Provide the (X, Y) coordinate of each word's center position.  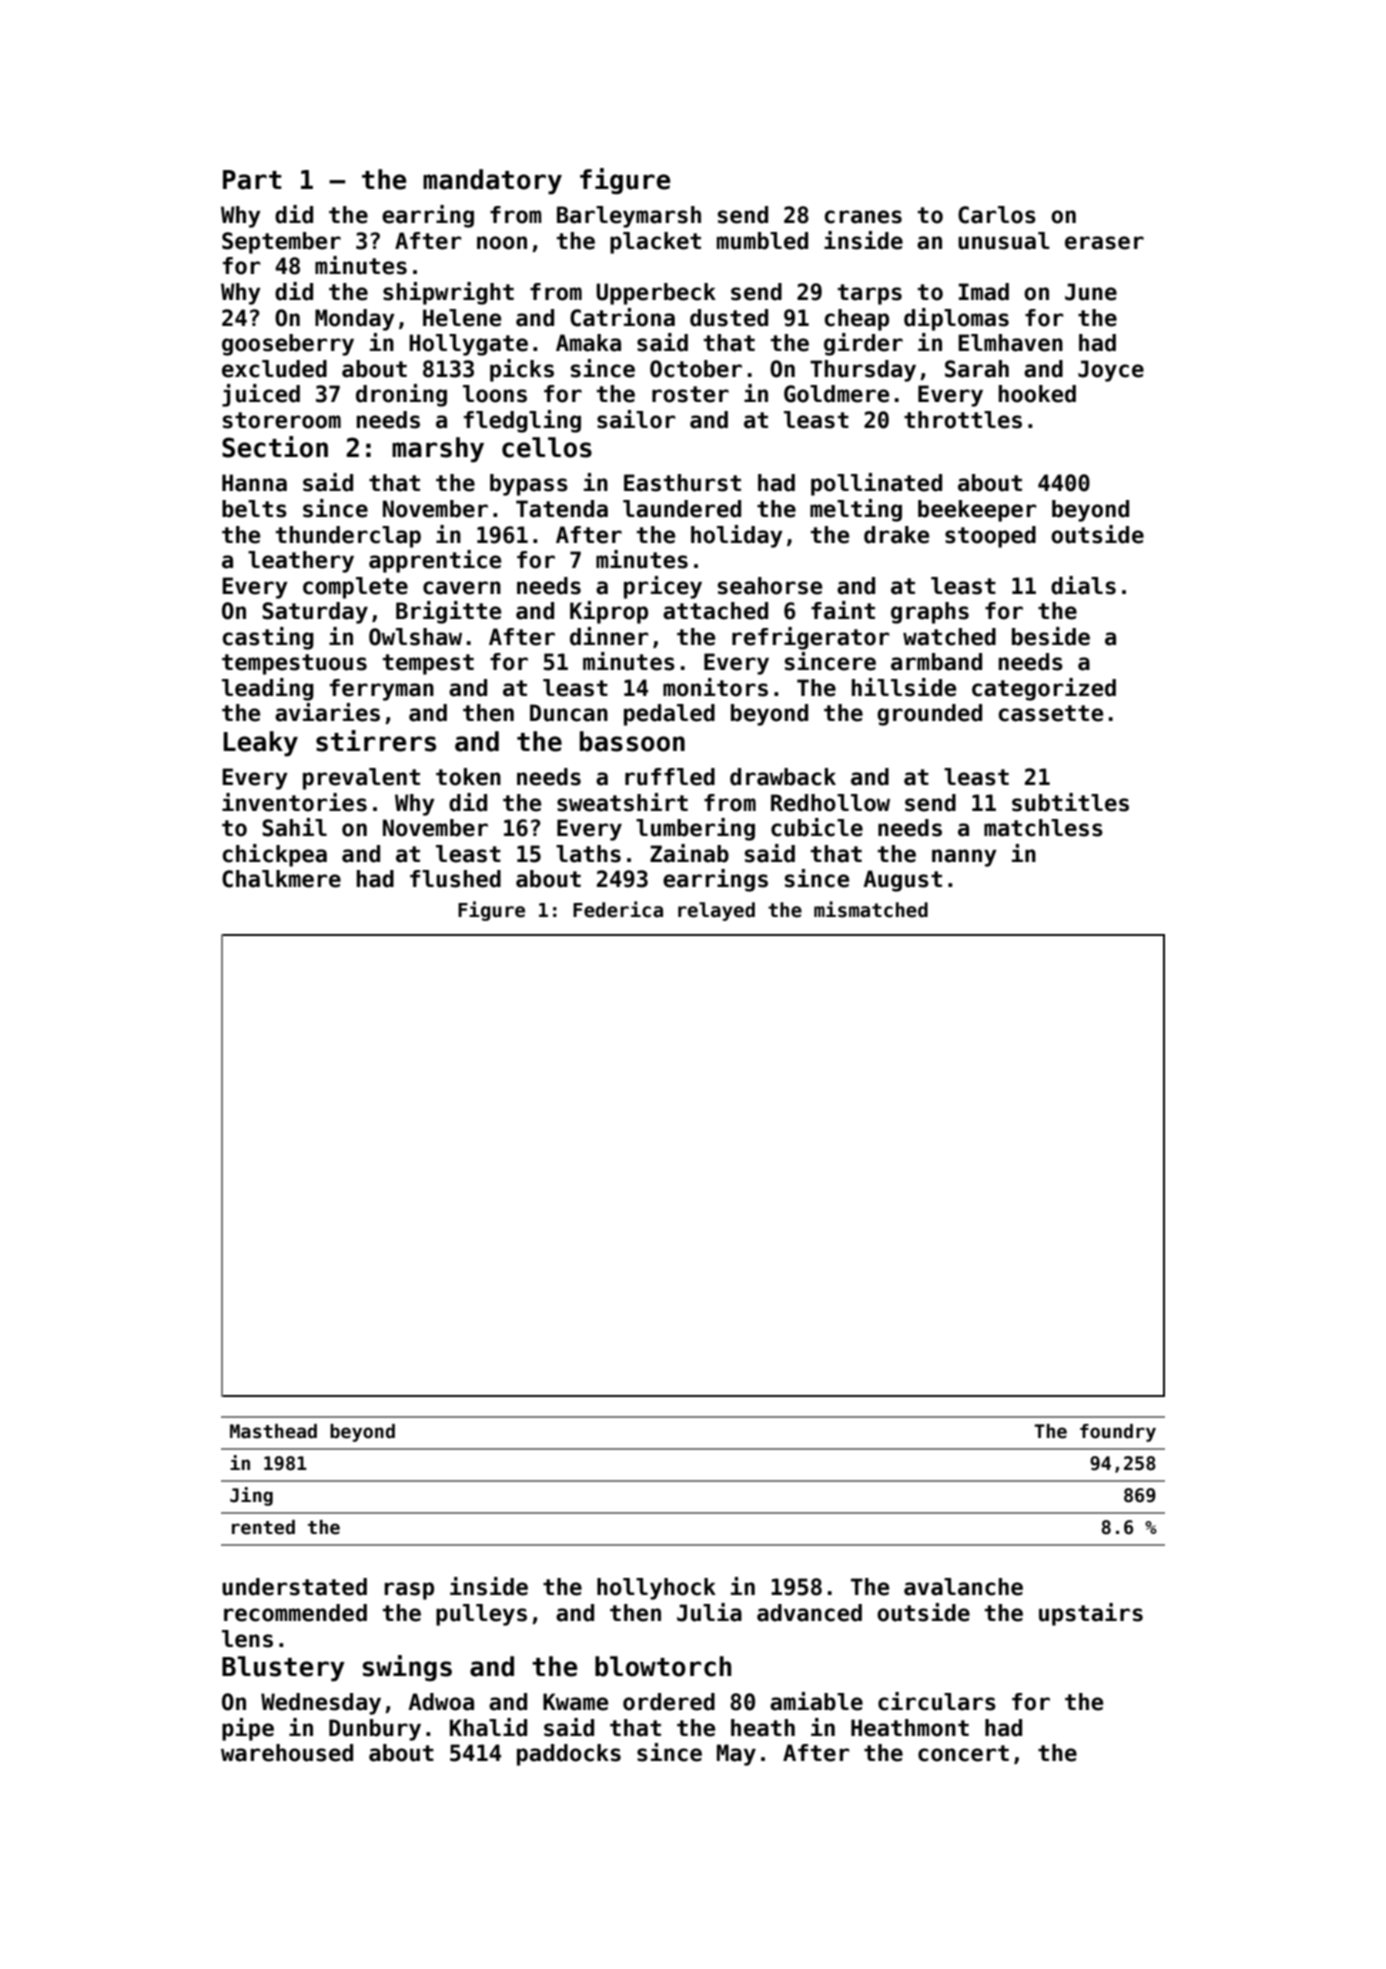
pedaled (669, 715)
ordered (669, 1702)
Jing (251, 1496)
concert (963, 1753)
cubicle (817, 827)
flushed (455, 879)
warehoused (287, 1753)
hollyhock (656, 1589)
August (902, 881)
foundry (1118, 1433)
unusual (1004, 241)
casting (268, 638)
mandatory (492, 182)
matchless (1043, 828)
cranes (863, 217)
